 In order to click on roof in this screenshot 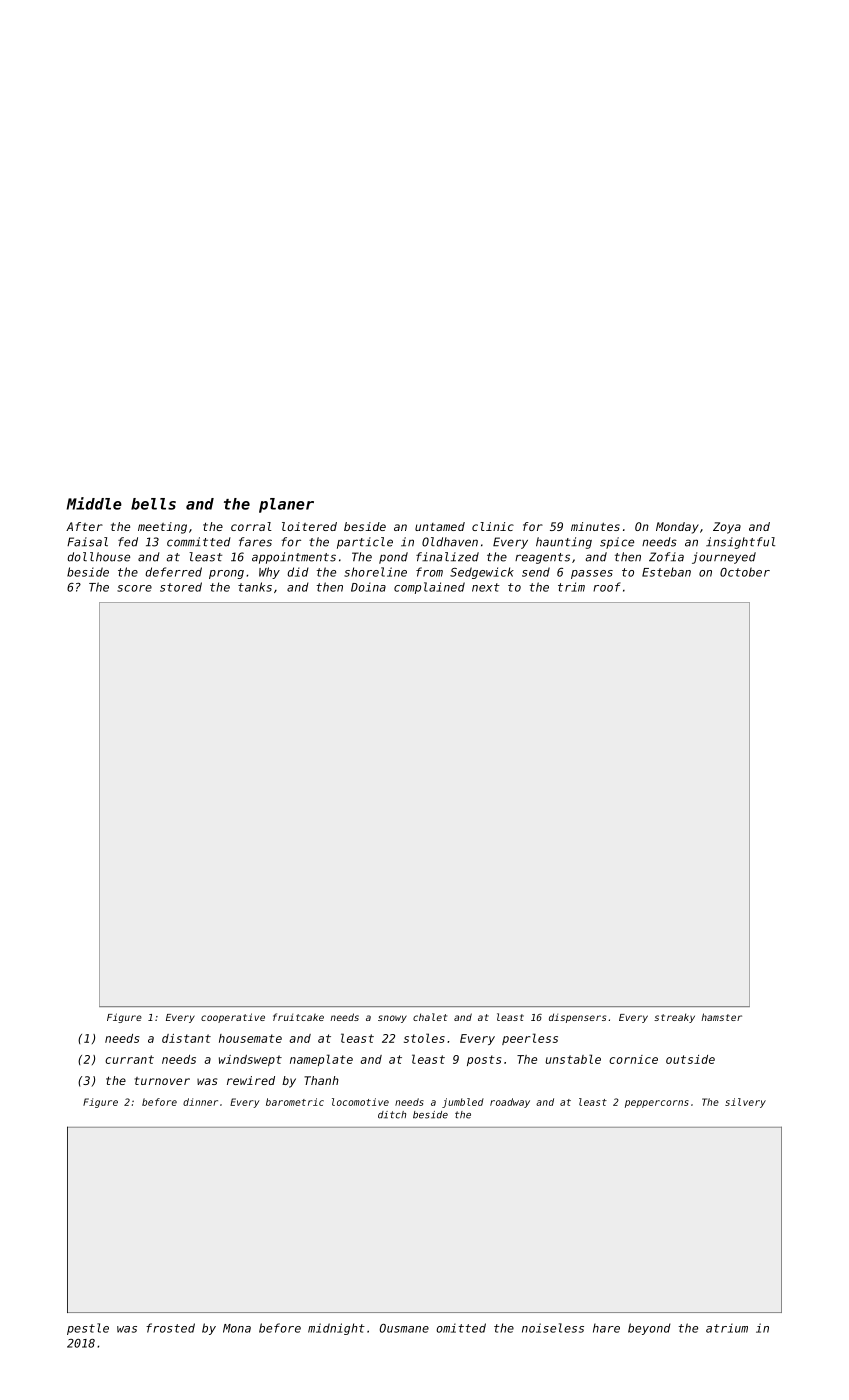, I will do `click(607, 587)`.
